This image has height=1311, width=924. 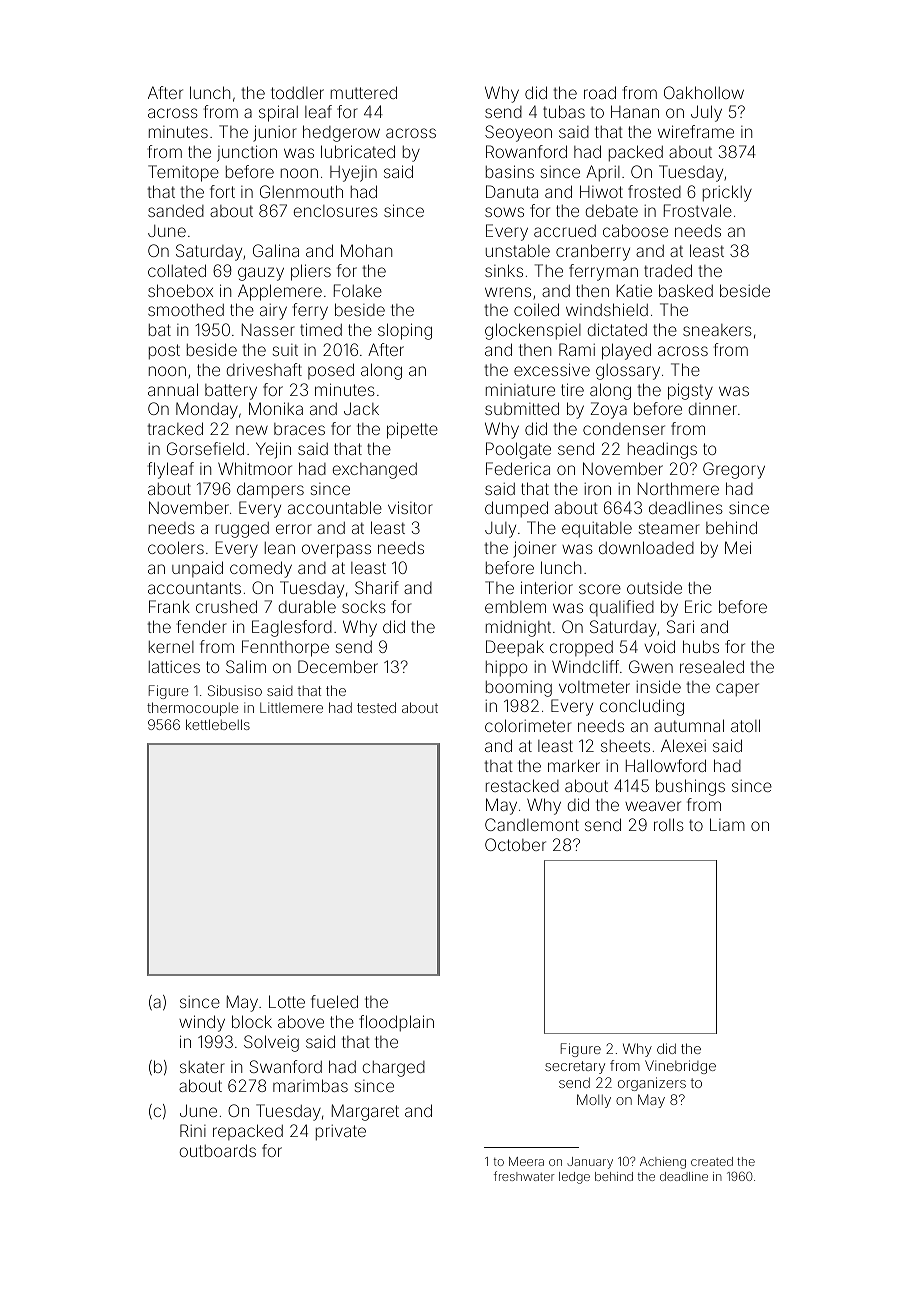 I want to click on Mei, so click(x=738, y=547).
